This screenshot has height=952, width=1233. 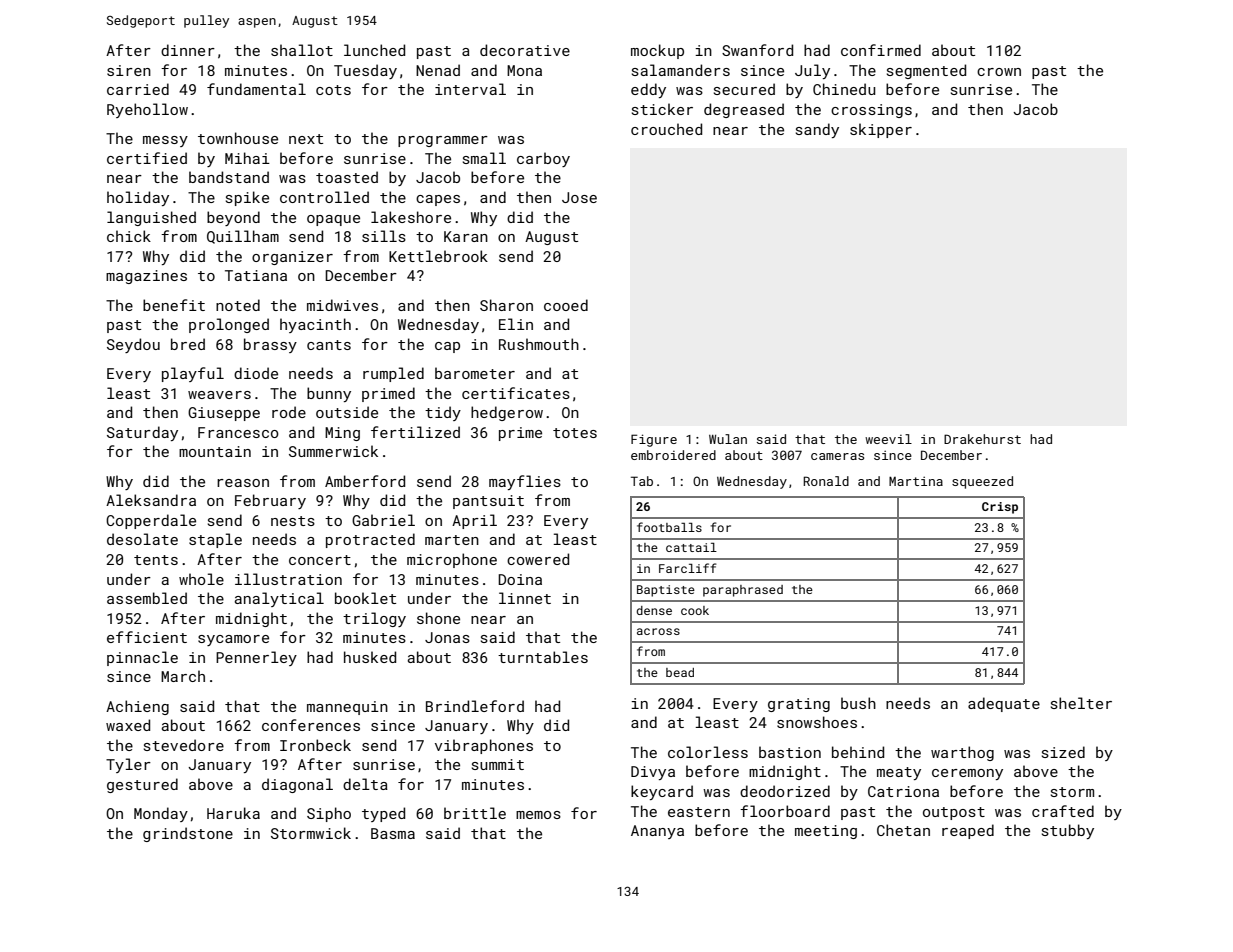 What do you see at coordinates (881, 130) in the screenshot?
I see `skipper` at bounding box center [881, 130].
